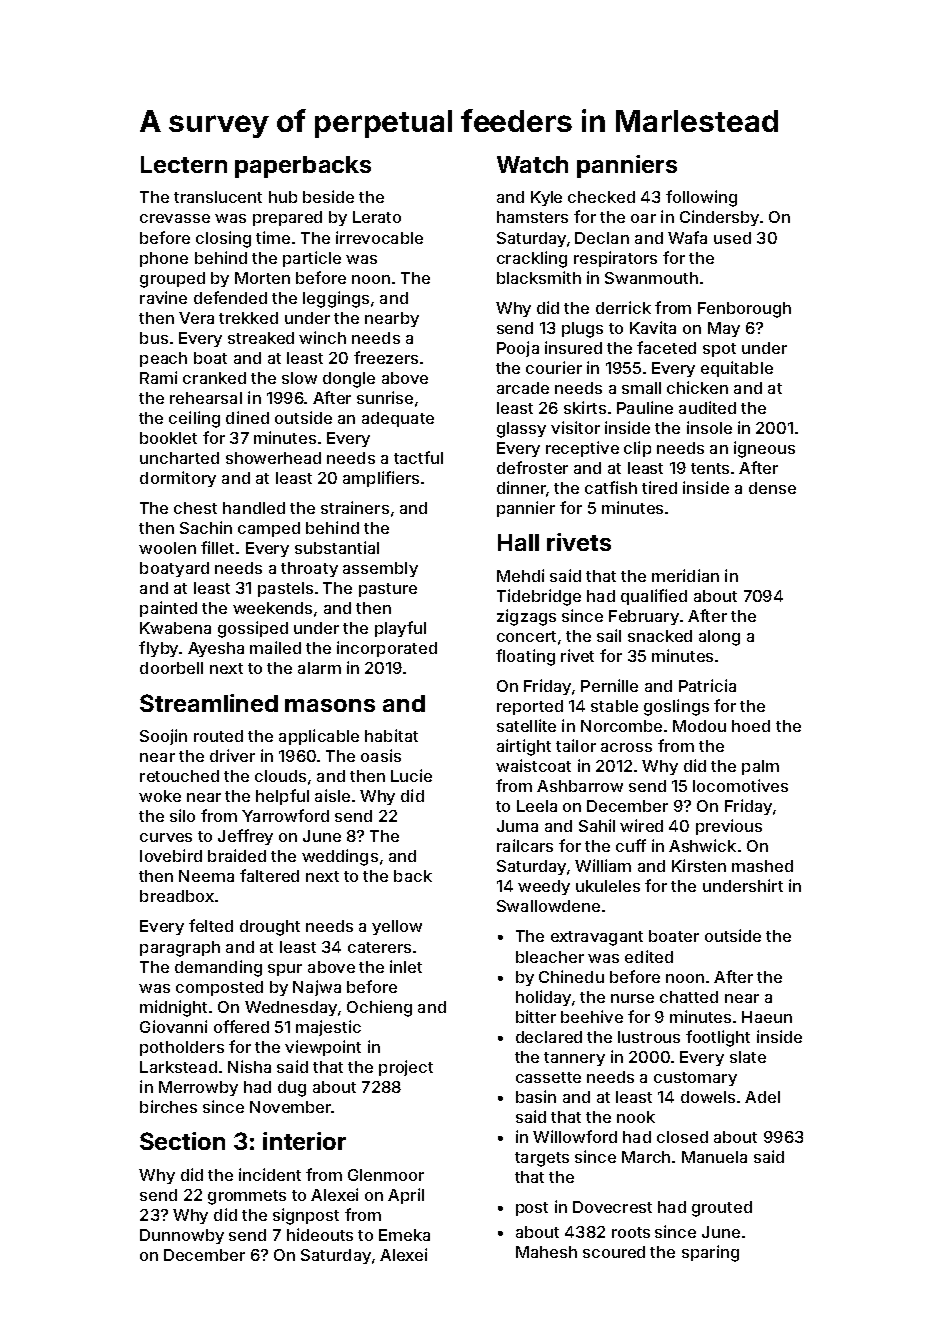  Describe the element at coordinates (575, 1136) in the screenshot. I see `Willowford` at that location.
